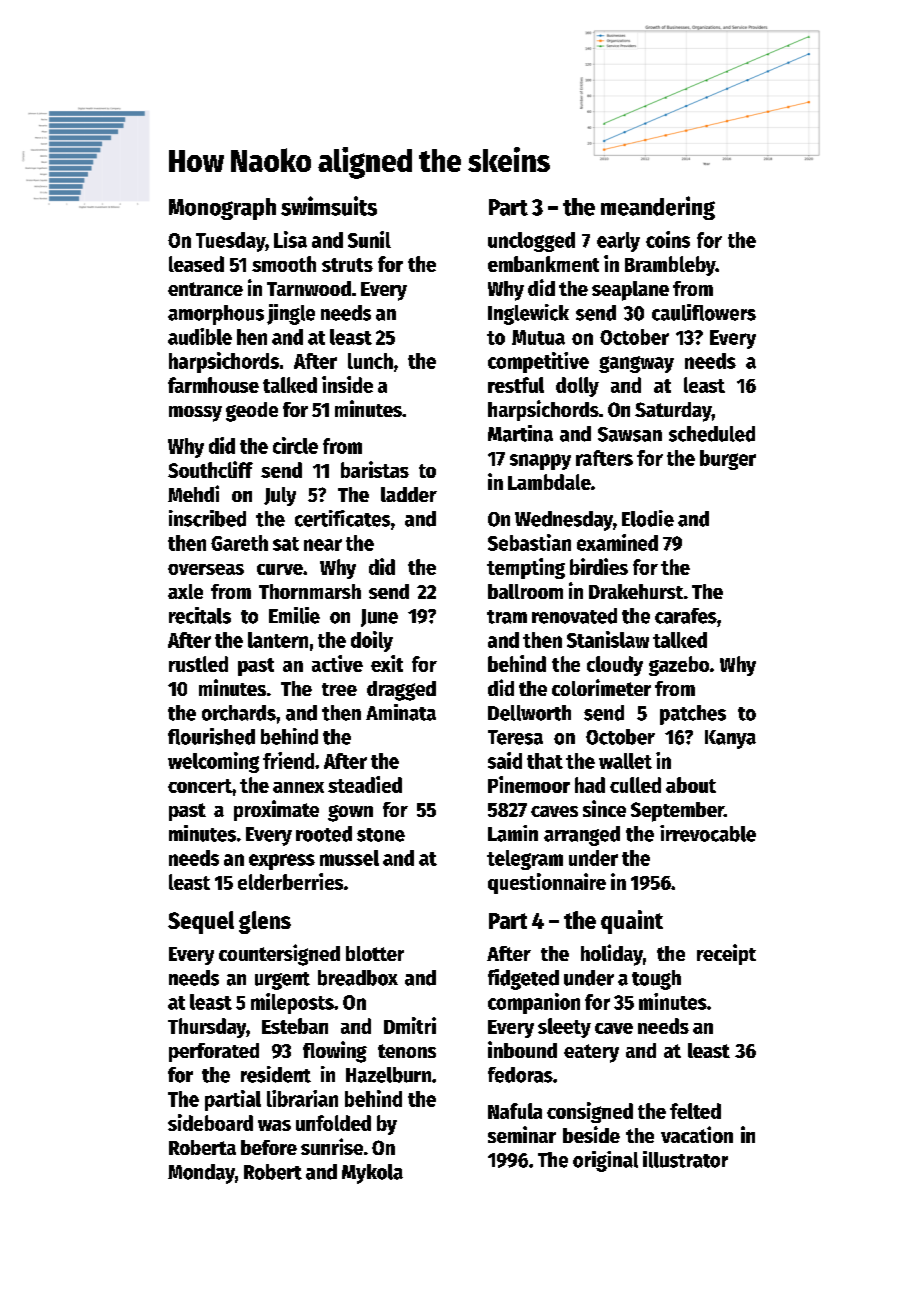  What do you see at coordinates (401, 712) in the screenshot?
I see `Aminata` at bounding box center [401, 712].
